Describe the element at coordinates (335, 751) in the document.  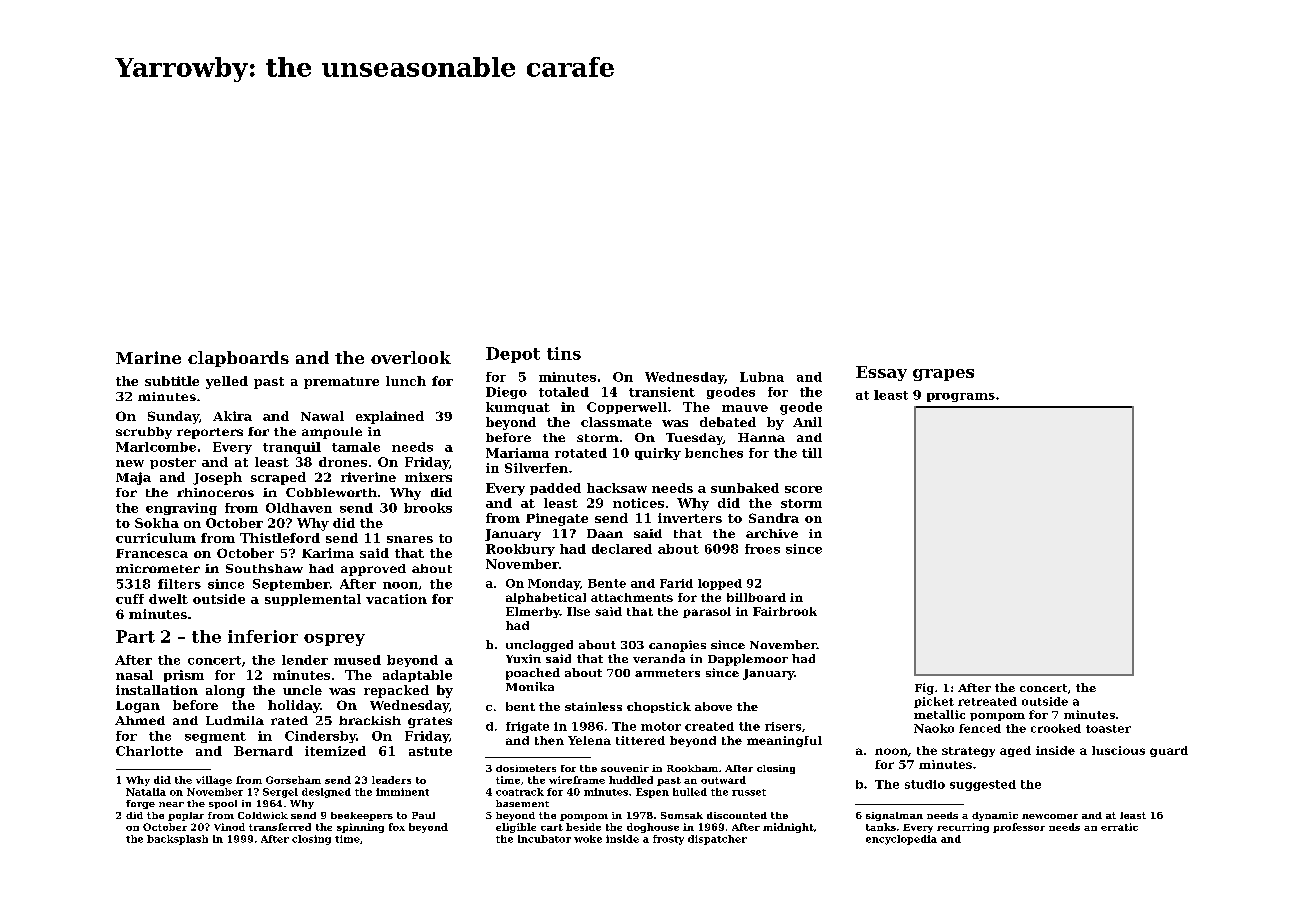
I see `itemized` at that location.
